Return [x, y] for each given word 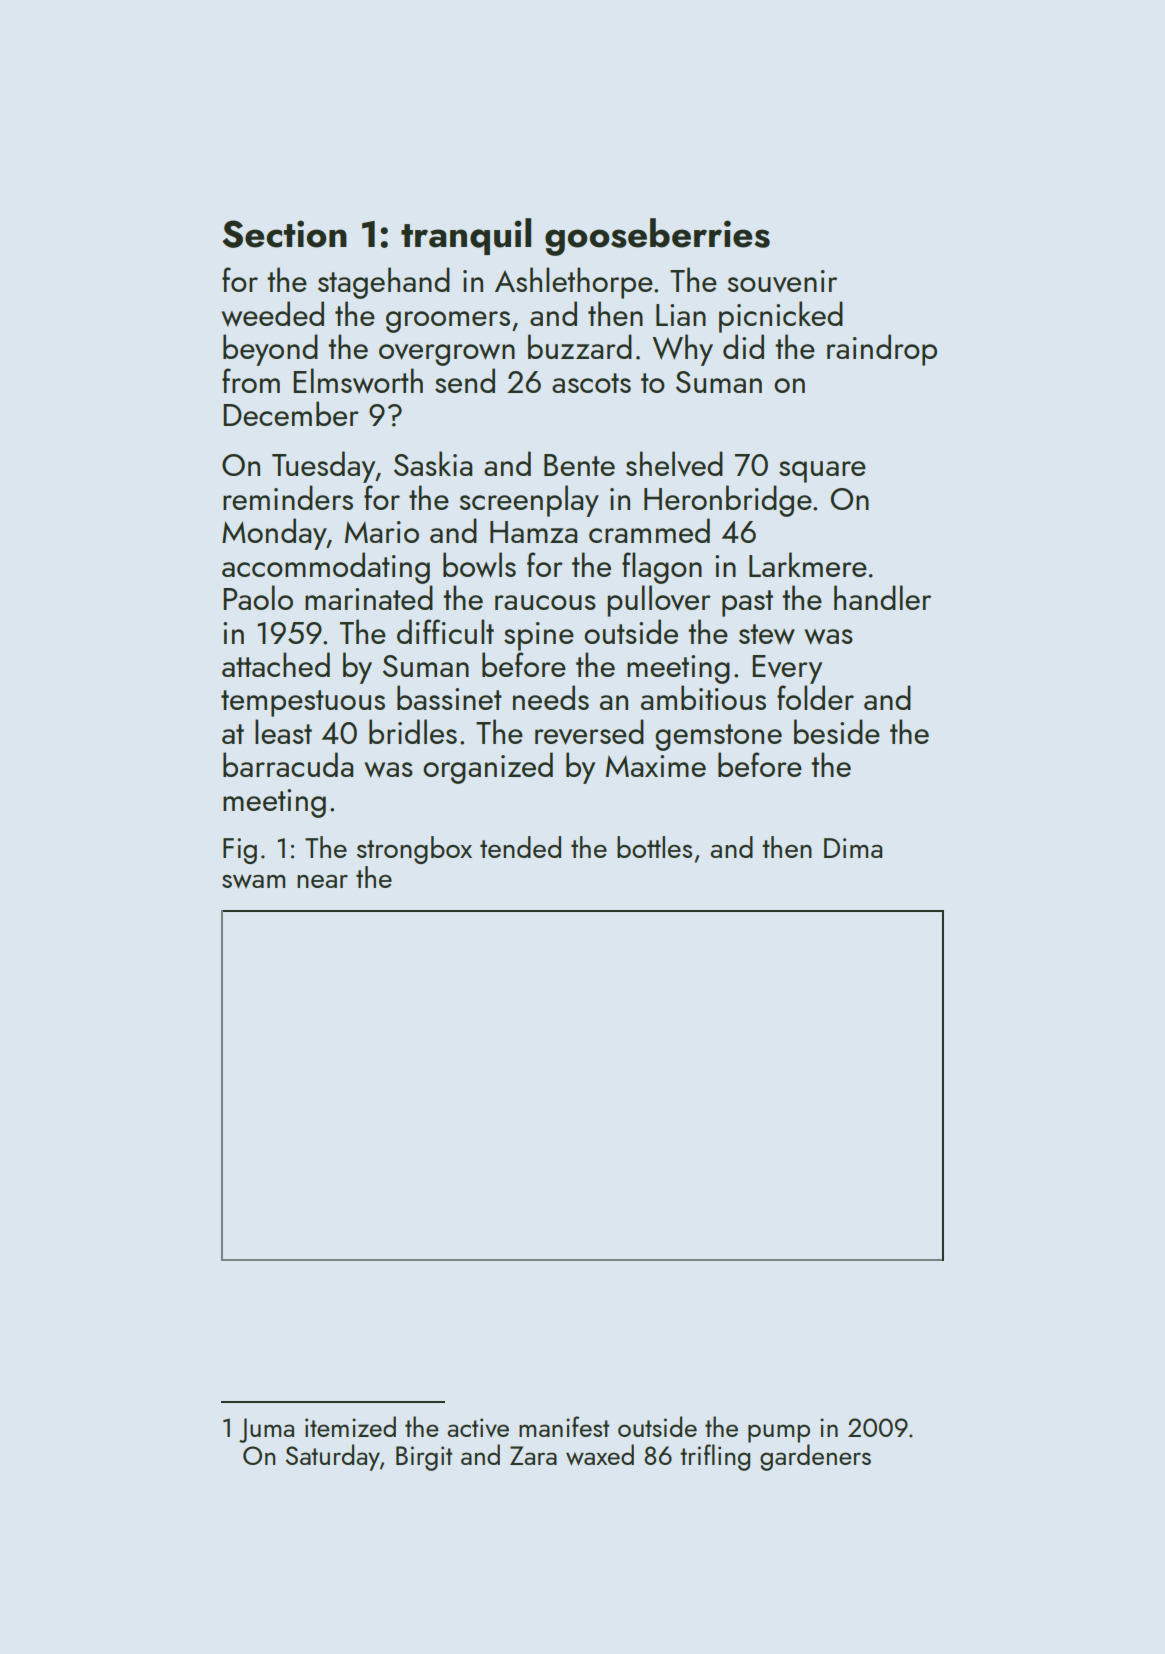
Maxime [656, 766]
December [291, 413]
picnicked [781, 317]
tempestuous [303, 703]
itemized [350, 1426]
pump [779, 1433]
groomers [448, 322]
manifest [564, 1426]
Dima [853, 848]
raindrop [882, 350]
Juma [266, 1430]
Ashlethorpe [574, 283]
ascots [591, 383]
